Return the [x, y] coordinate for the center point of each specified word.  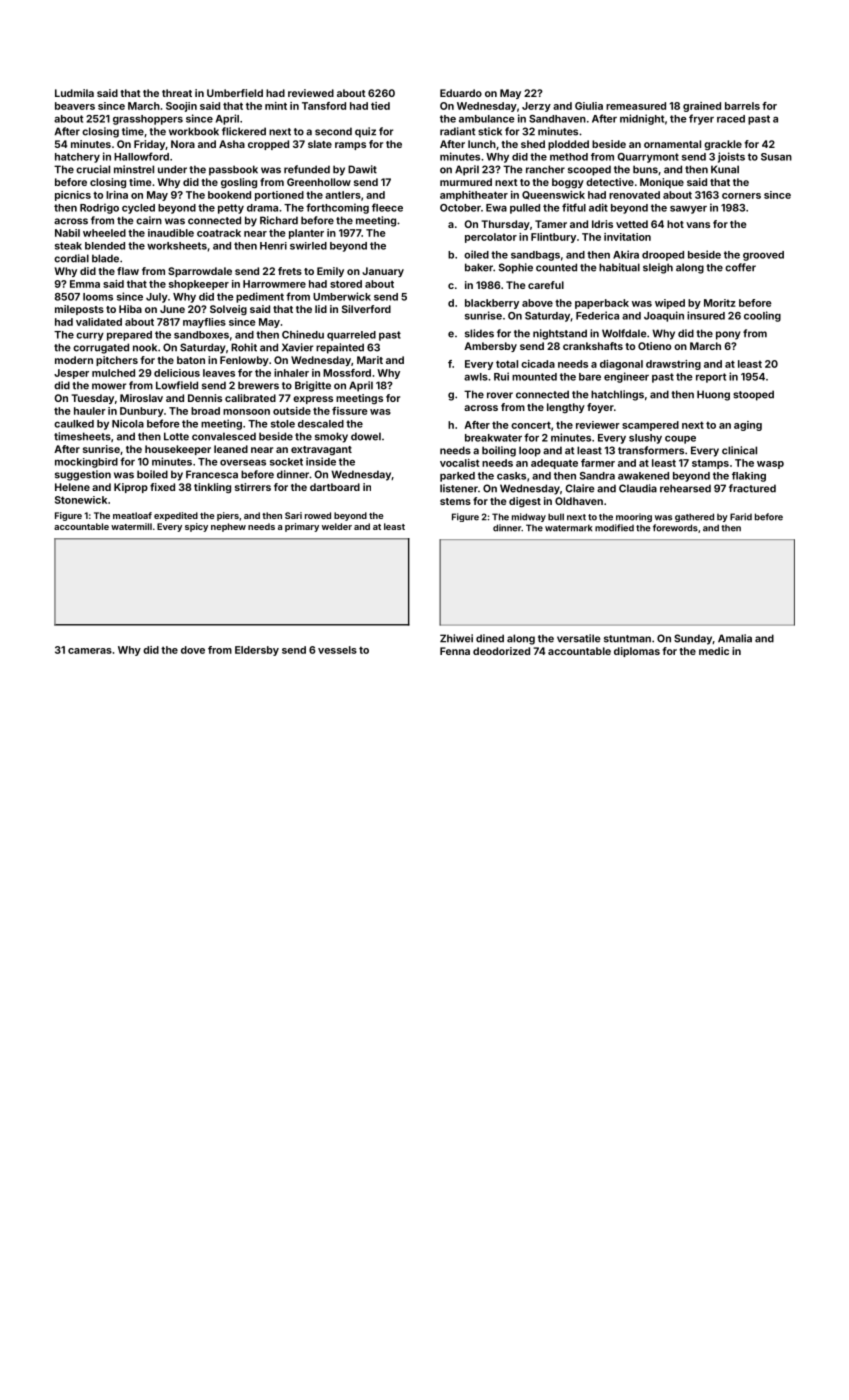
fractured [752, 488]
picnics [73, 196]
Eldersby [257, 651]
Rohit [244, 347]
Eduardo [461, 93]
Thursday [505, 225]
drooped [663, 256]
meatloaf [132, 515]
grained [702, 107]
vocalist [459, 463]
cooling [762, 316]
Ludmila [74, 93]
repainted [340, 348]
